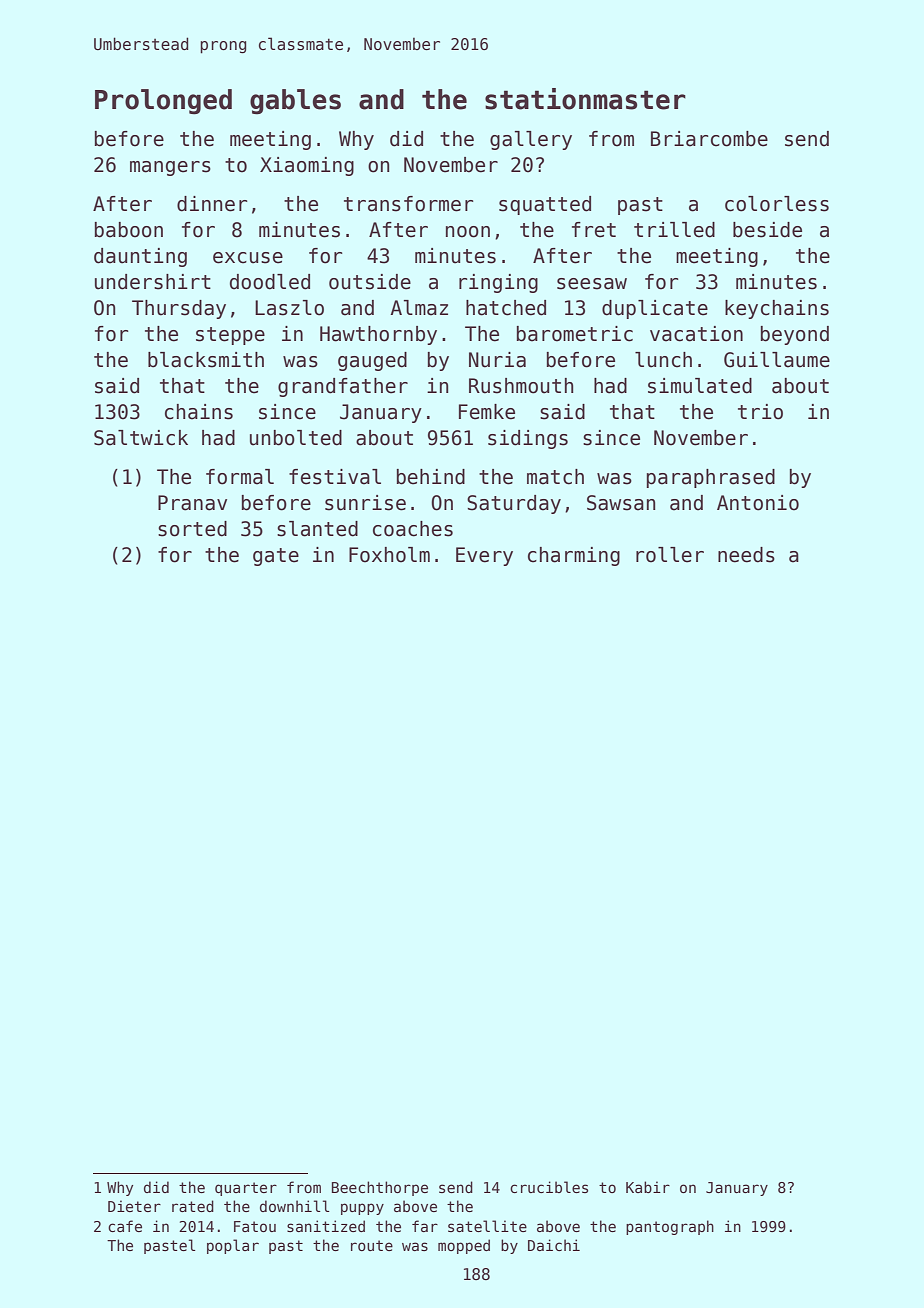  What do you see at coordinates (709, 139) in the screenshot?
I see `Briarcombe` at bounding box center [709, 139].
